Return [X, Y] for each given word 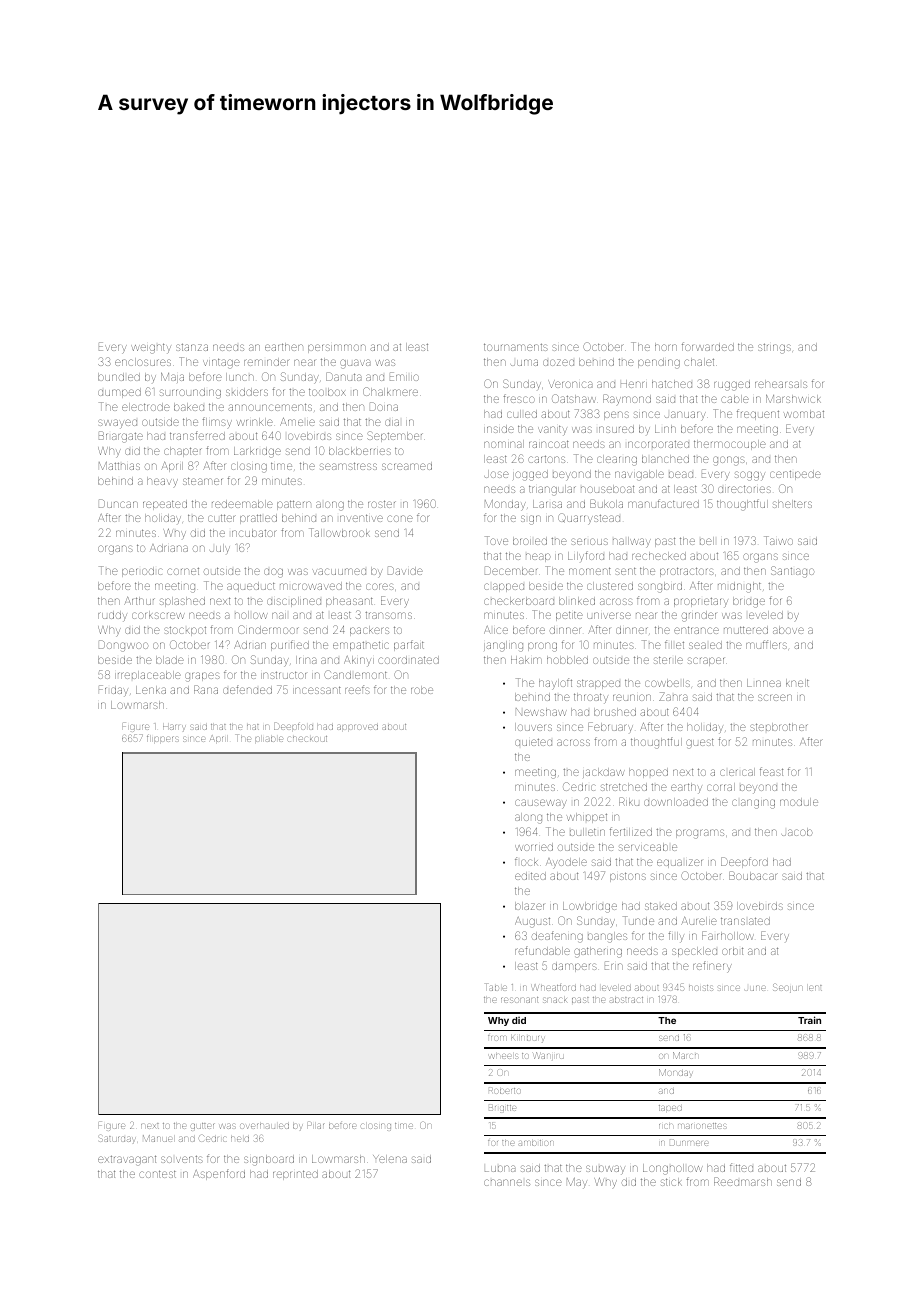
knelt [797, 683]
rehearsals [781, 384]
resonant [519, 1000]
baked [189, 407]
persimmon [337, 348]
